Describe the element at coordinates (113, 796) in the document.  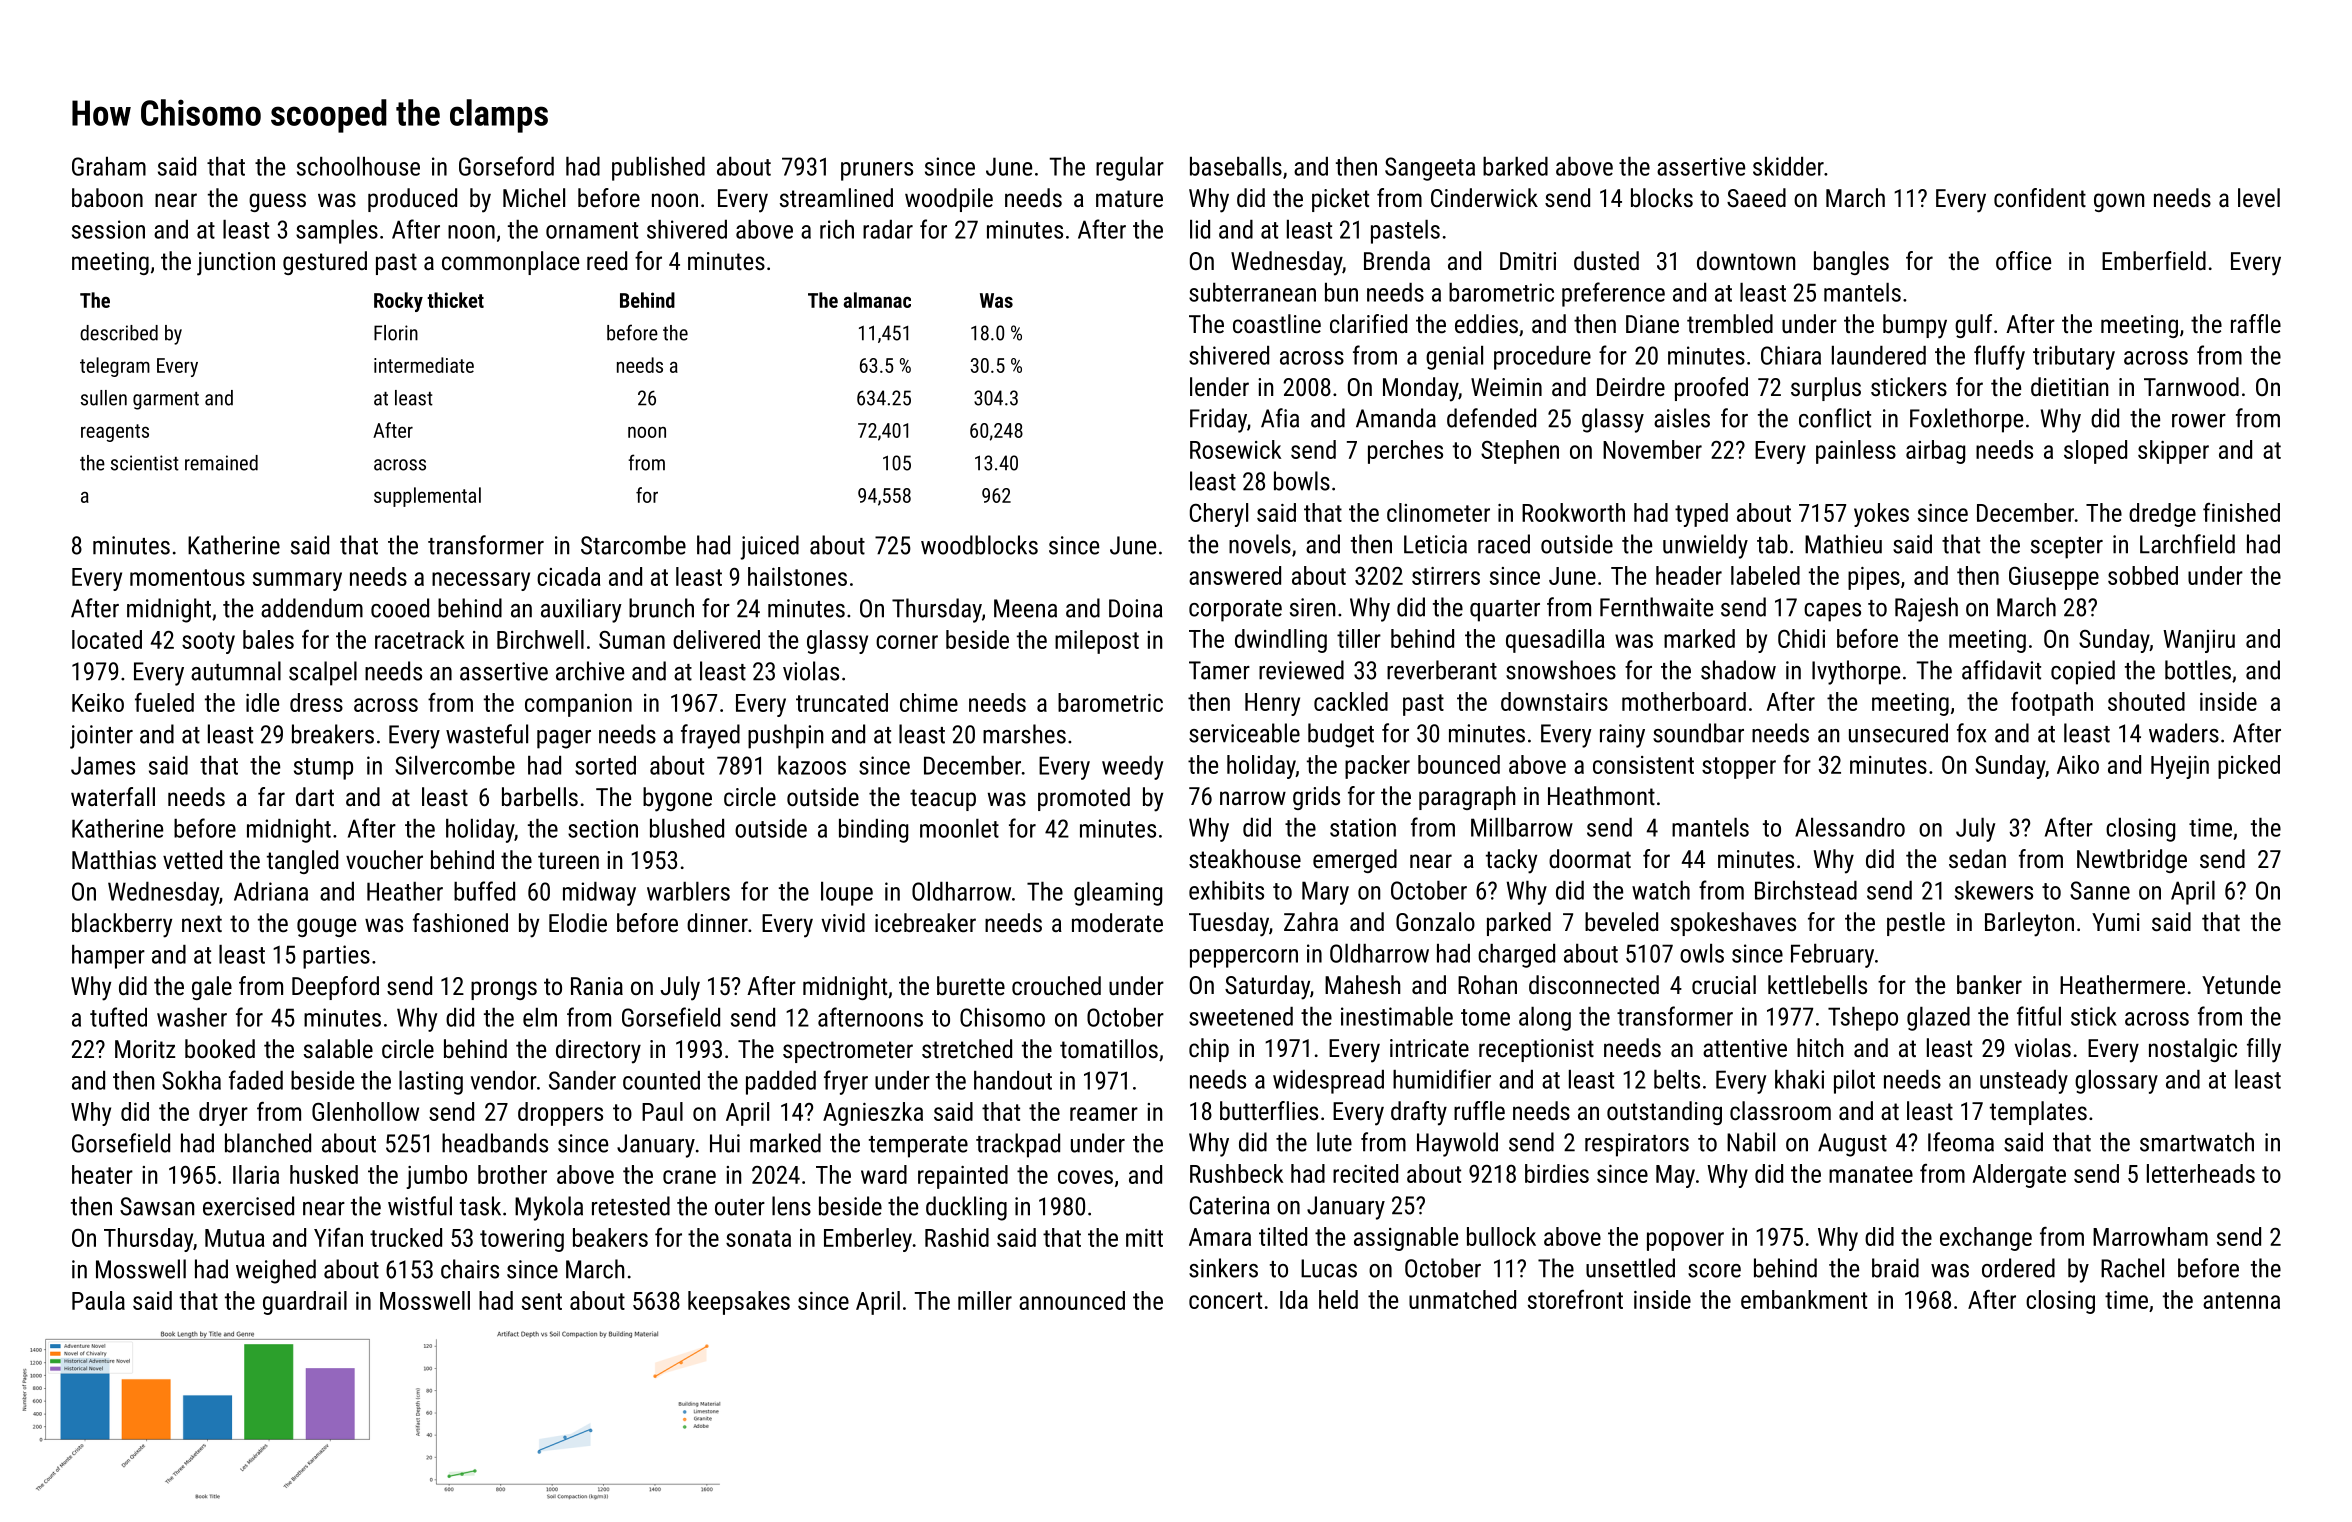
I see `waterfall` at that location.
